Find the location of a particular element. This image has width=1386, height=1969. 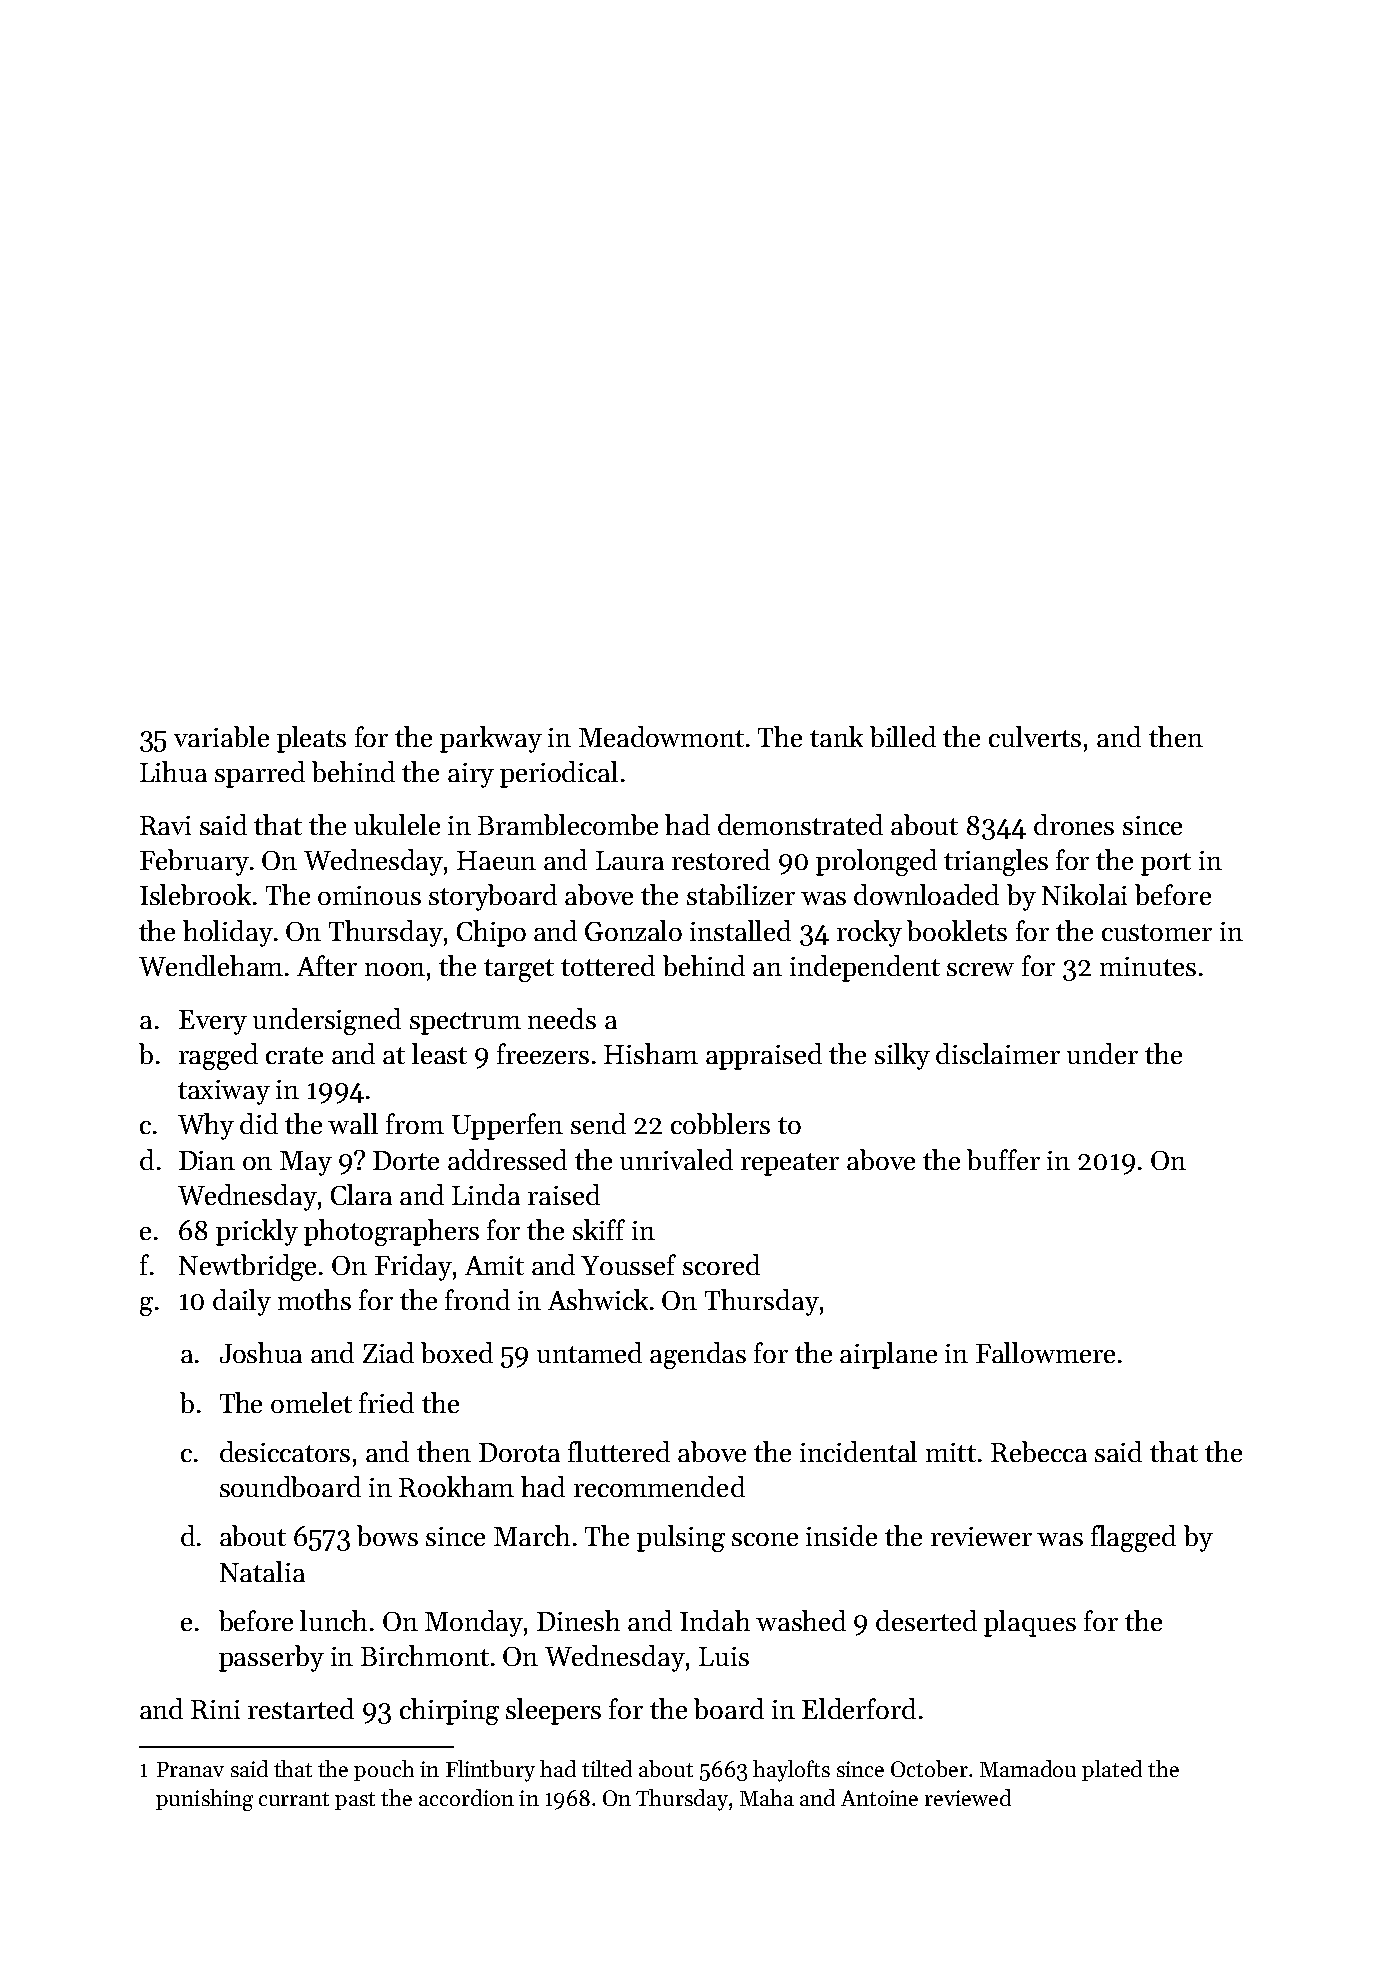

Hisham is located at coordinates (651, 1053).
